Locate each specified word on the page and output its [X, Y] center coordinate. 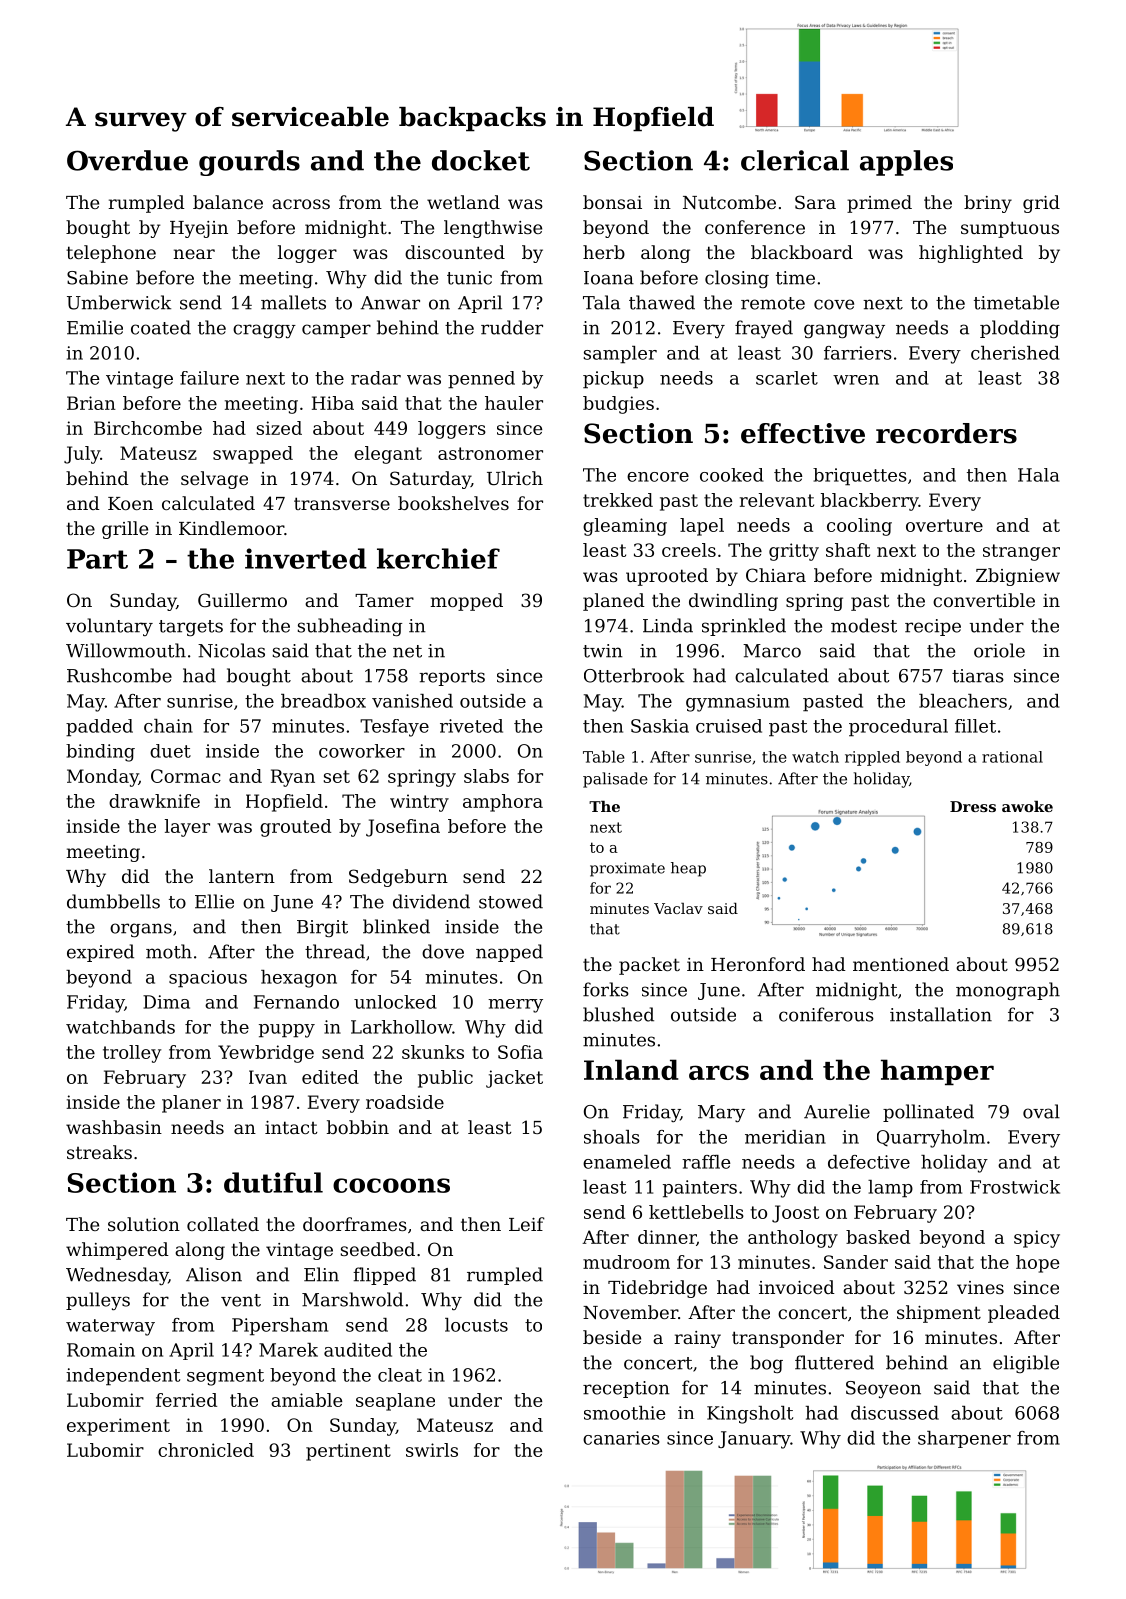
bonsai [612, 202]
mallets [293, 302]
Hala [1039, 475]
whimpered [117, 1251]
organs [141, 930]
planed [614, 602]
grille [125, 530]
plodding [1020, 329]
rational [1012, 757]
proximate [627, 869]
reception [626, 1389]
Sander [856, 1262]
